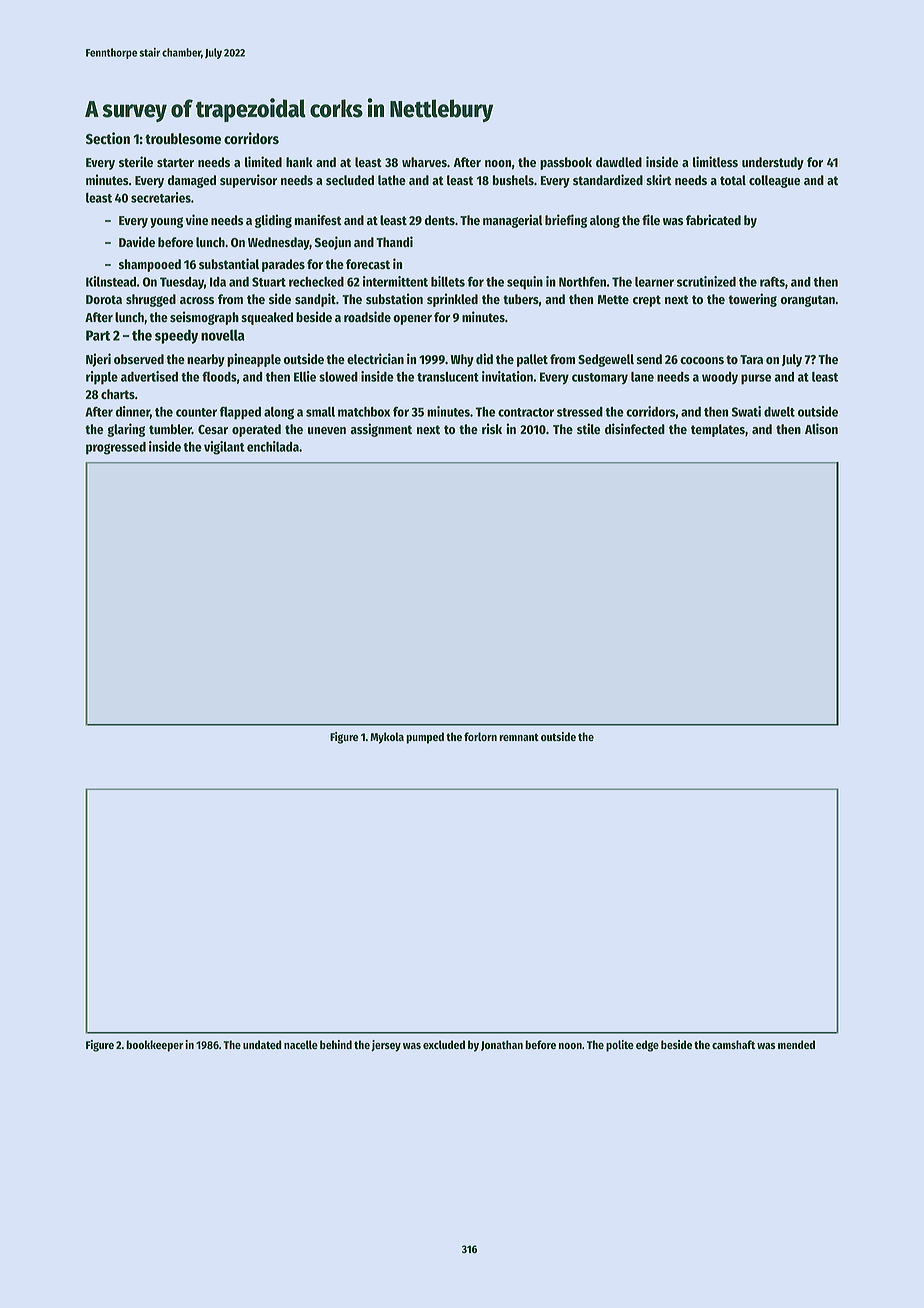 Image resolution: width=924 pixels, height=1308 pixels. Describe the element at coordinates (715, 162) in the screenshot. I see `limitless` at that location.
